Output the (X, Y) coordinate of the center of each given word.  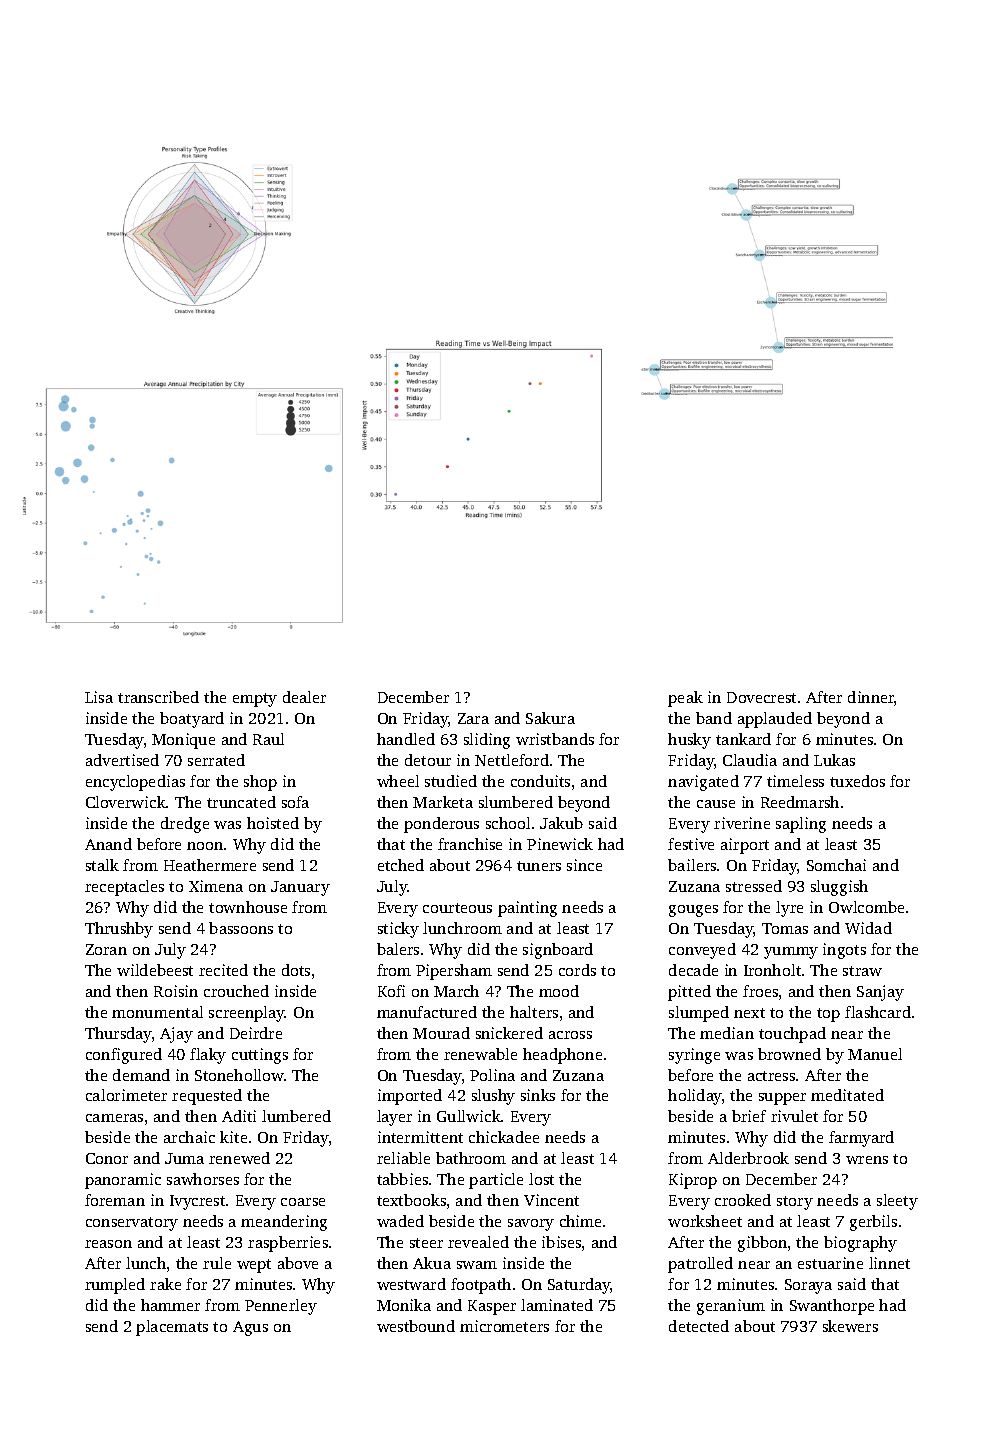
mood (559, 991)
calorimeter (126, 1095)
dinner (871, 698)
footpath (481, 1286)
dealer (304, 697)
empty (255, 700)
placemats (172, 1328)
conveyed (702, 951)
